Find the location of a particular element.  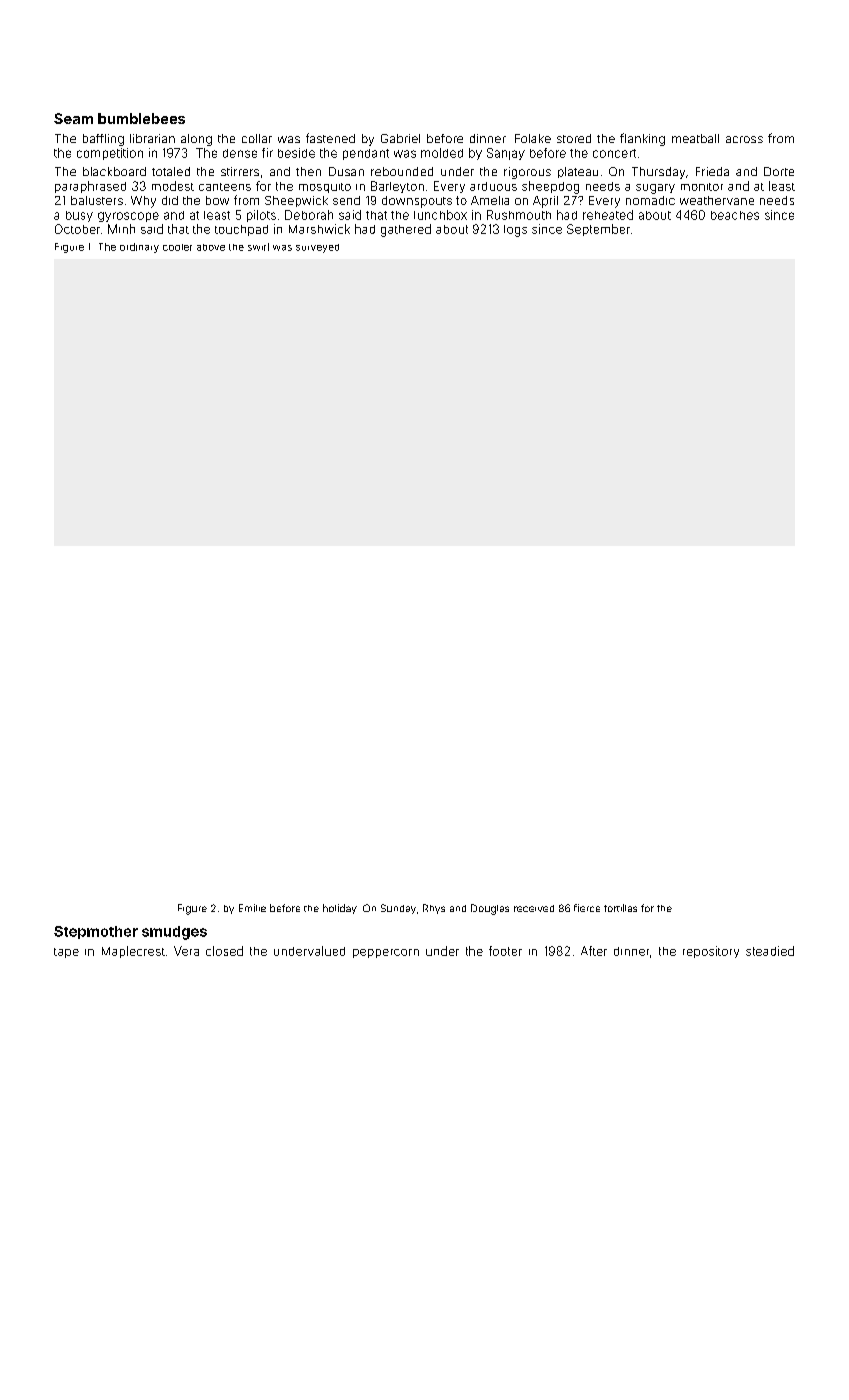

Emilie is located at coordinates (252, 908).
